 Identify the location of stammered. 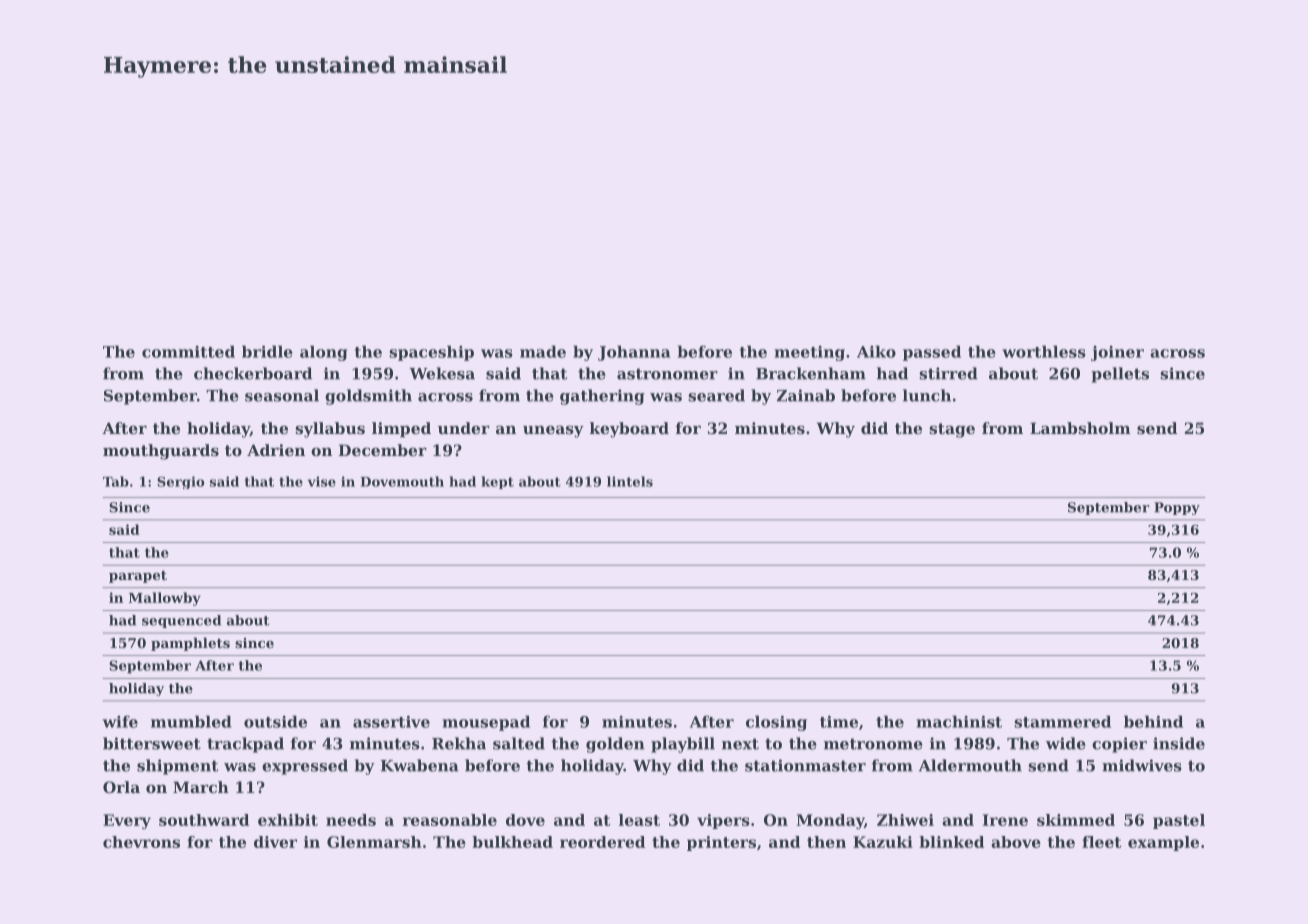
(1062, 721).
